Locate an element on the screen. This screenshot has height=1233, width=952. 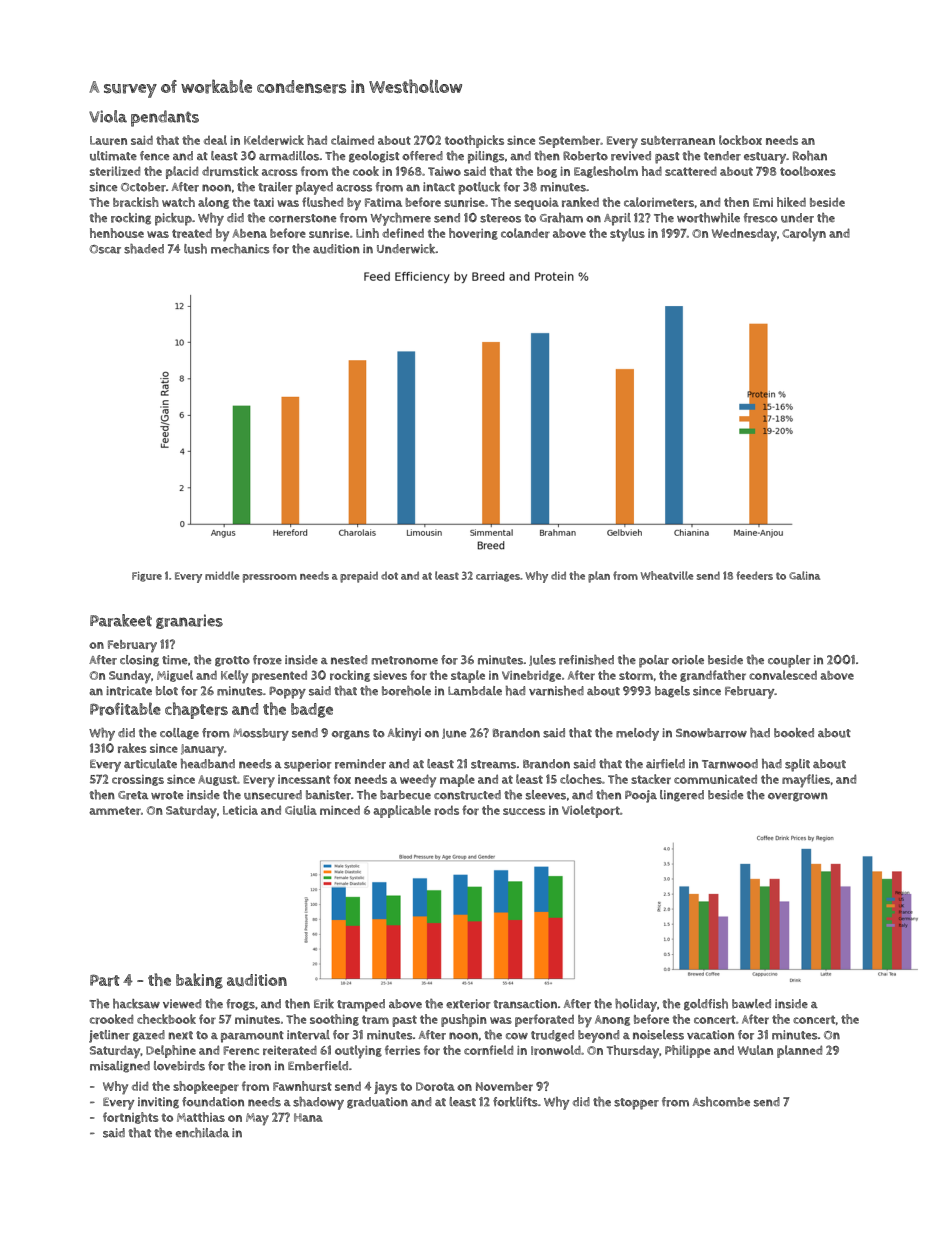
trailer is located at coordinates (275, 187).
